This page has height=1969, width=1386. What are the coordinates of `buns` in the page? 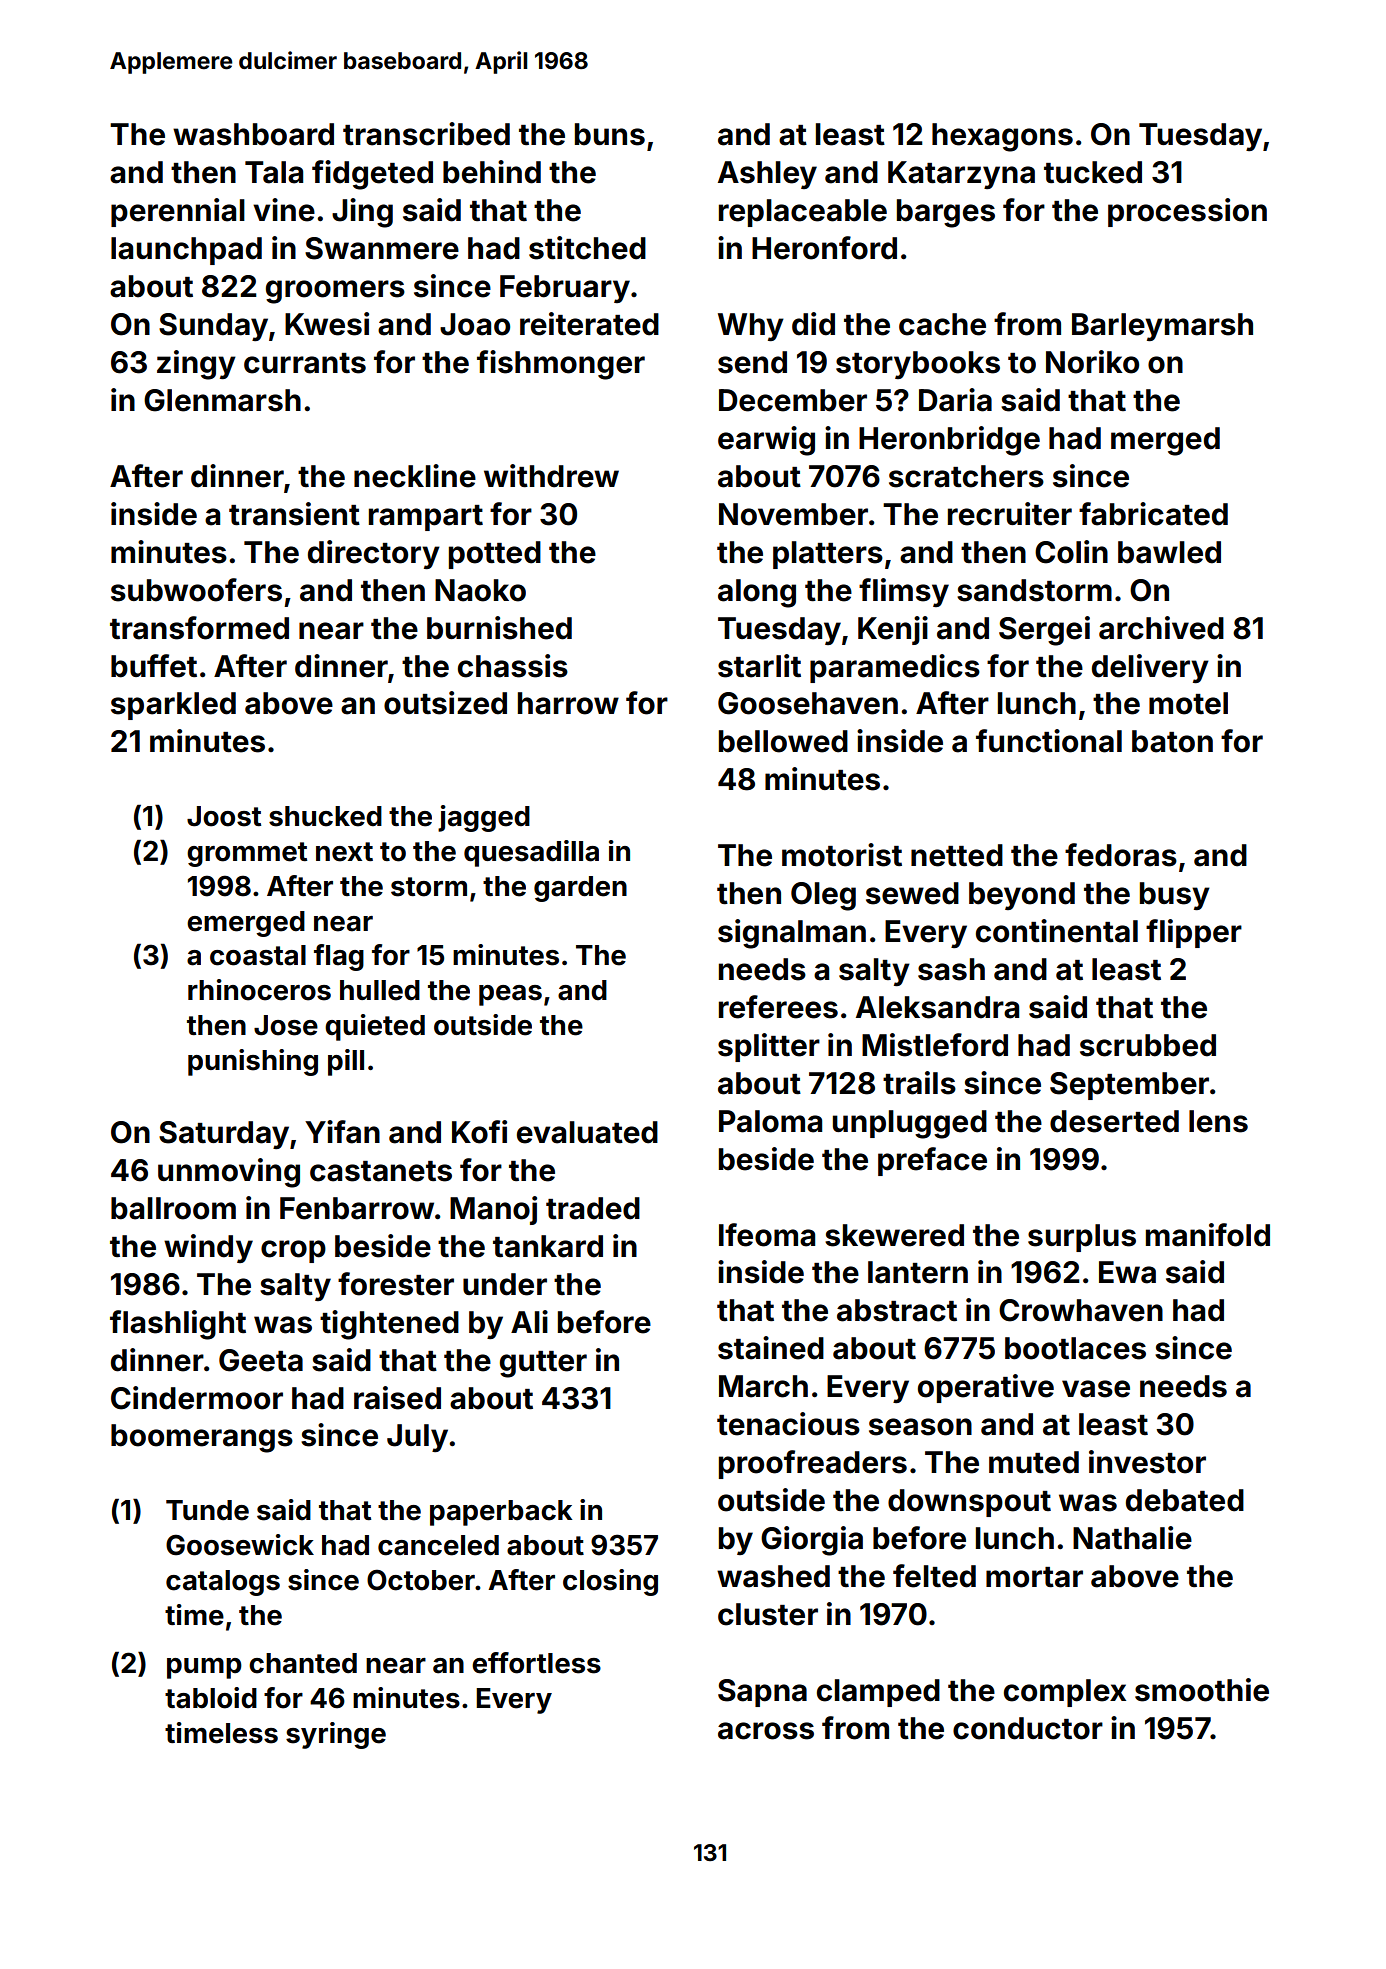 It's located at (610, 134).
